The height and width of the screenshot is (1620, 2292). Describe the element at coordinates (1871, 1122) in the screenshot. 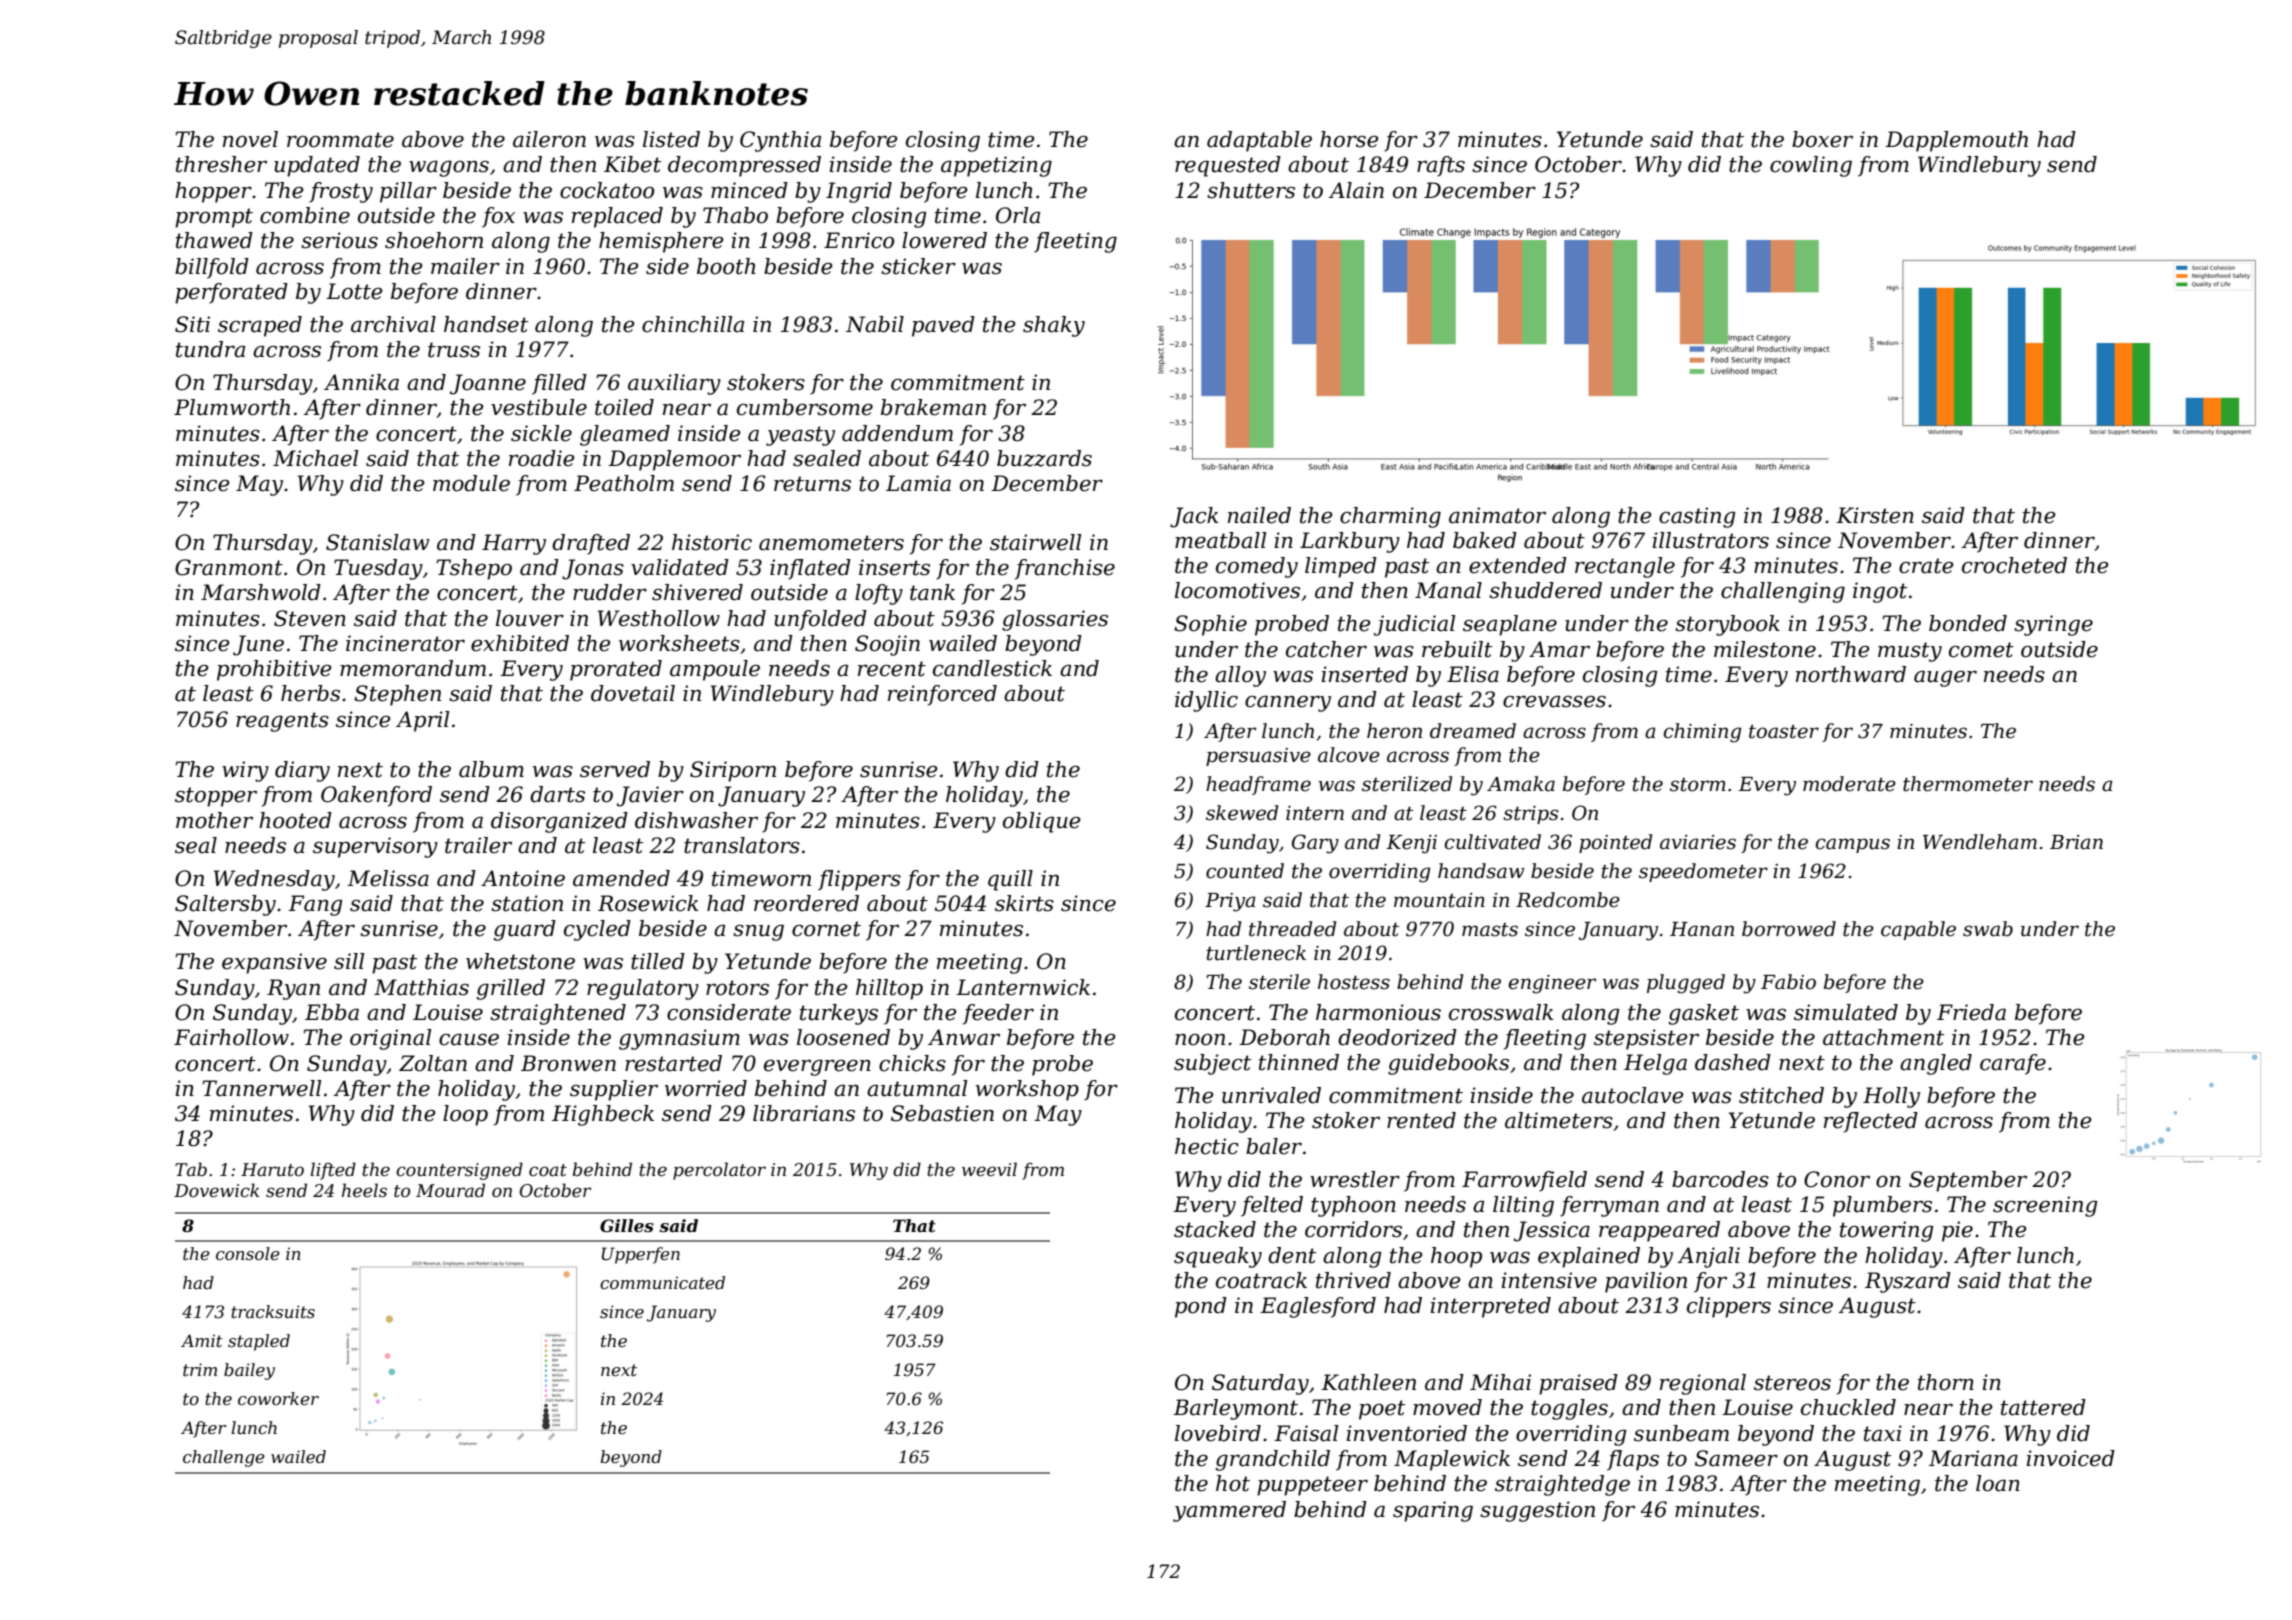

I see `reflected` at that location.
